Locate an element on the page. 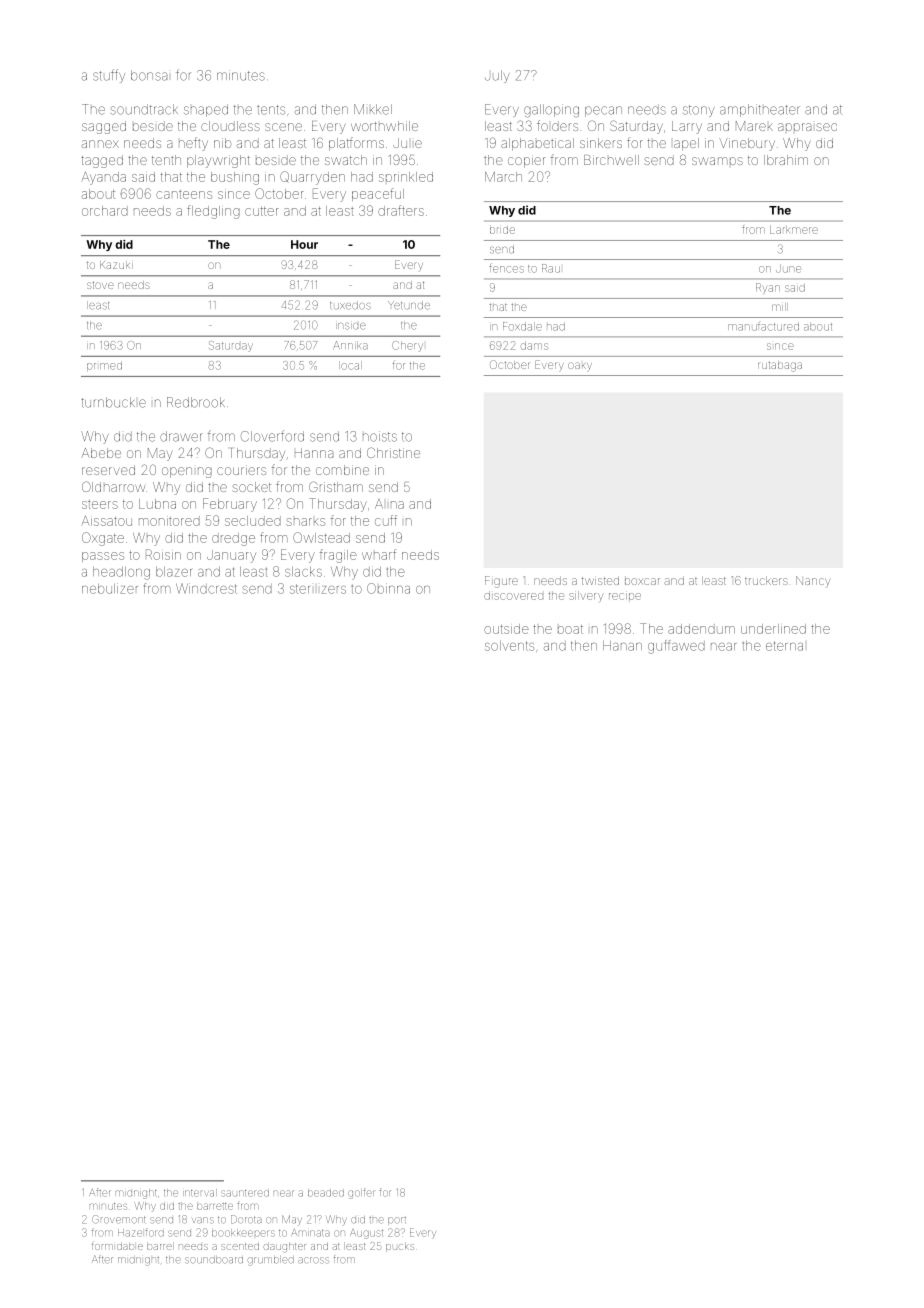  port is located at coordinates (397, 1221).
